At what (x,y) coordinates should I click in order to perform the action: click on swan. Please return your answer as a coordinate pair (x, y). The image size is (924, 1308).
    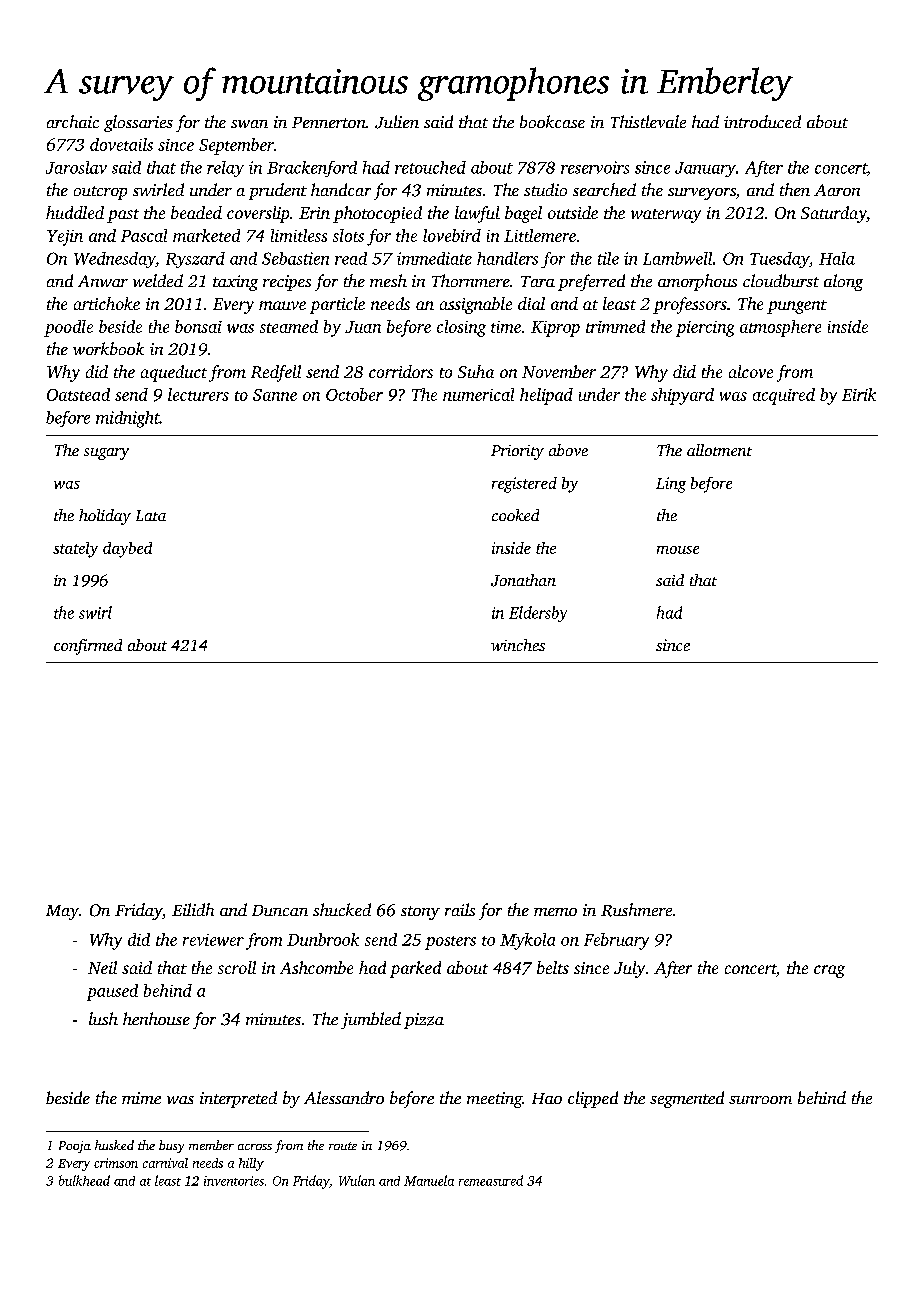
    Looking at the image, I should click on (249, 124).
